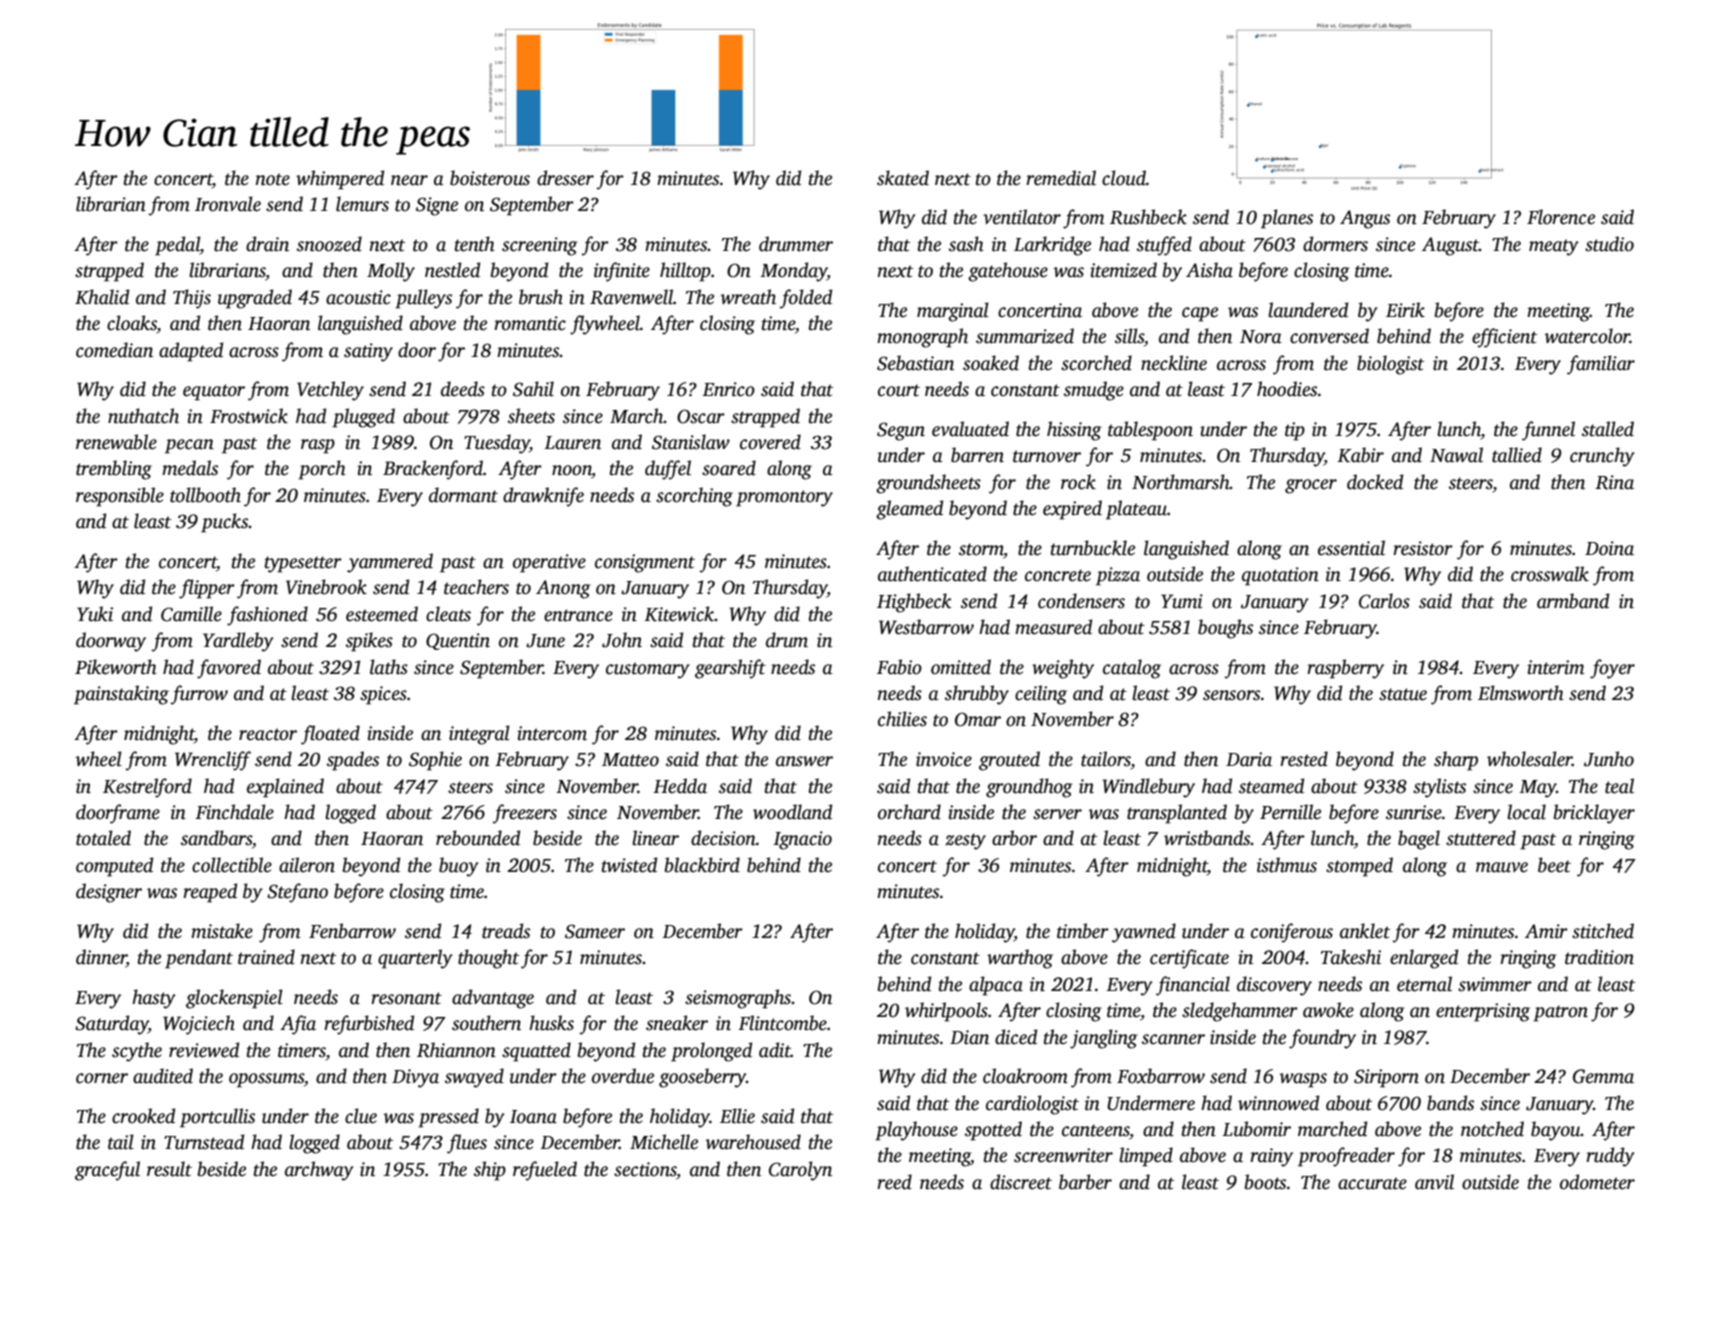 The image size is (1710, 1321). I want to click on audited, so click(163, 1076).
